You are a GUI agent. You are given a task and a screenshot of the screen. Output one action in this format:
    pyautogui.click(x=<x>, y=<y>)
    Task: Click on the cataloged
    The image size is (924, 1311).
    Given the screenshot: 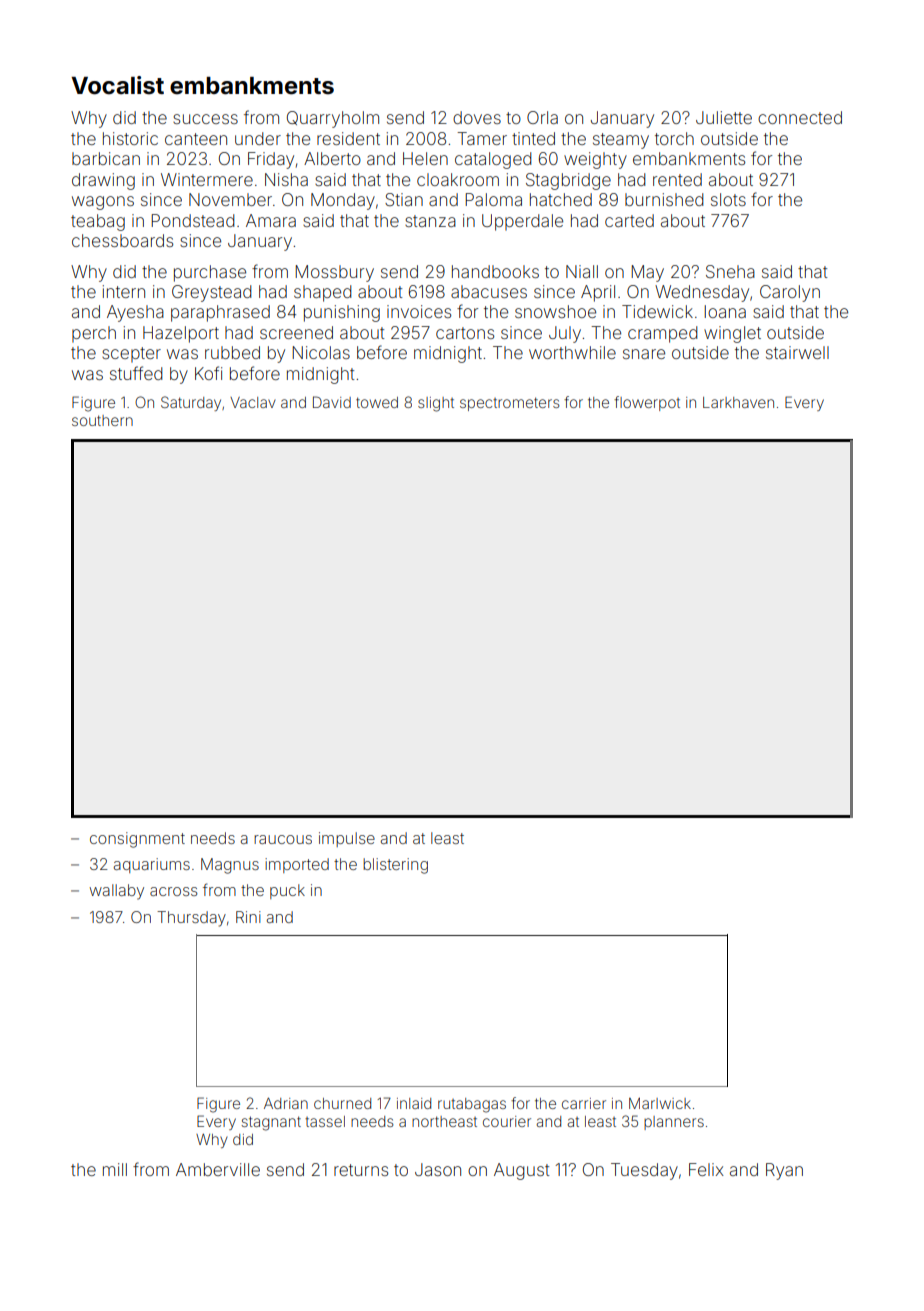 What is the action you would take?
    pyautogui.click(x=493, y=160)
